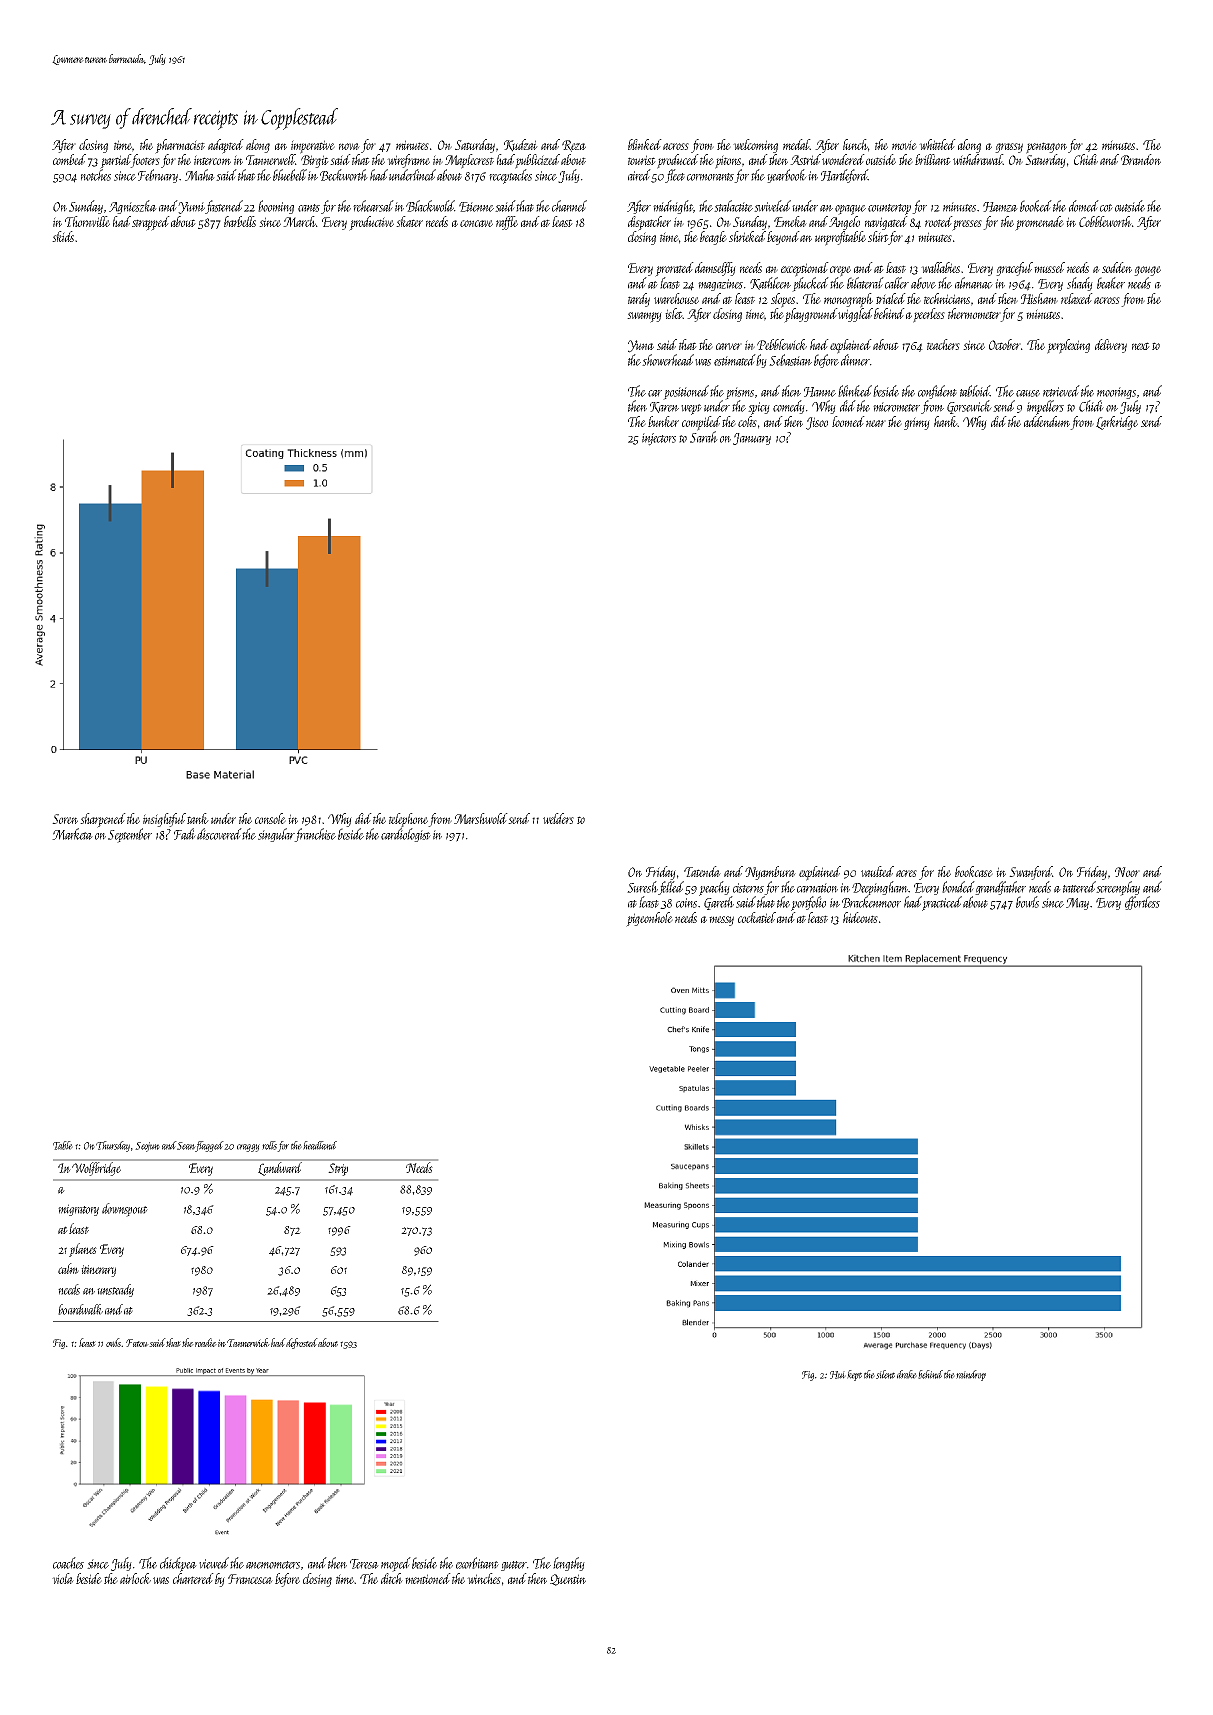 The width and height of the screenshot is (1213, 1715). What do you see at coordinates (270, 818) in the screenshot?
I see `console` at bounding box center [270, 818].
